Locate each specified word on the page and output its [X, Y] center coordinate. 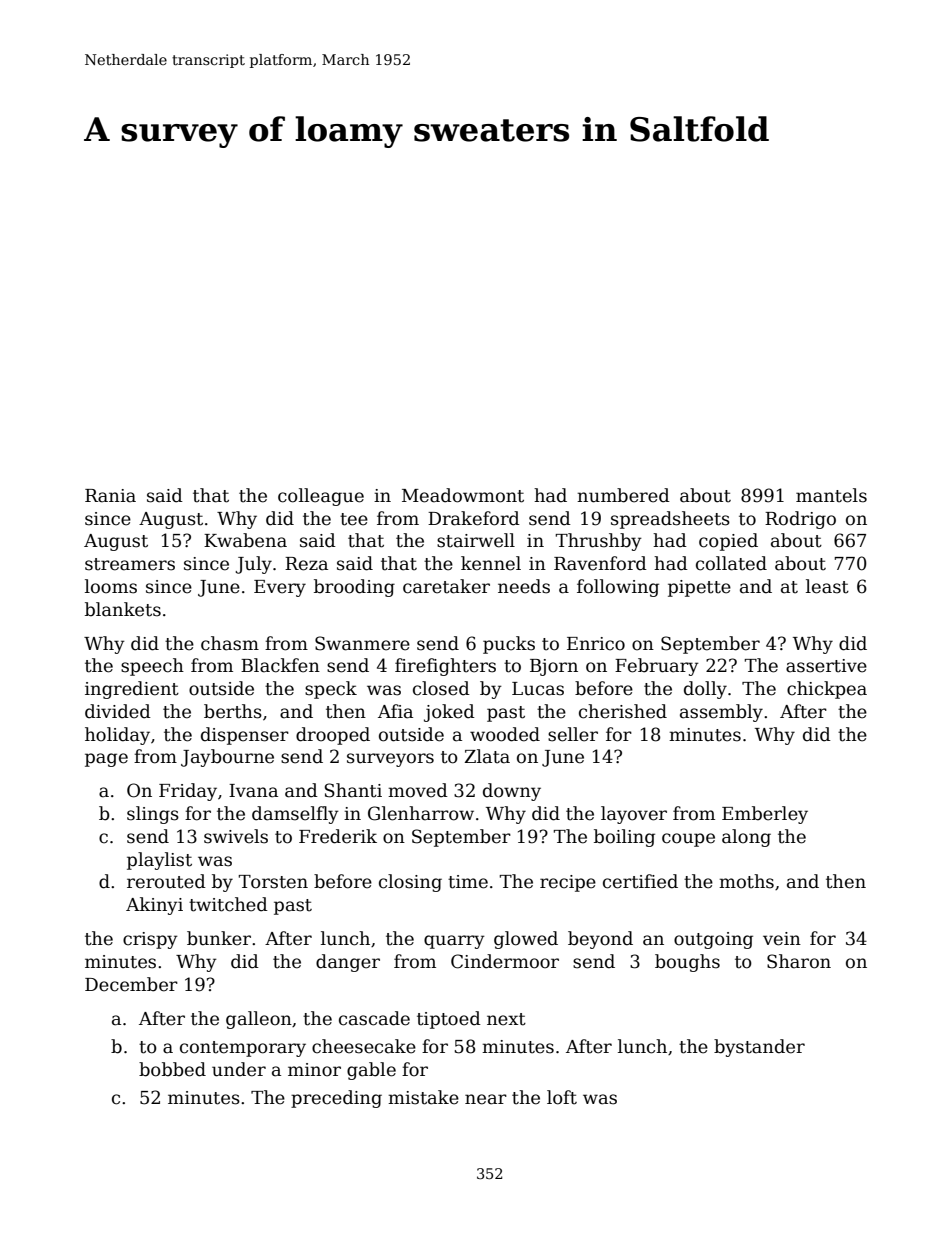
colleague [321, 497]
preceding [336, 1099]
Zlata [487, 756]
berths [233, 711]
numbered [623, 495]
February [657, 667]
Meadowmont [463, 495]
